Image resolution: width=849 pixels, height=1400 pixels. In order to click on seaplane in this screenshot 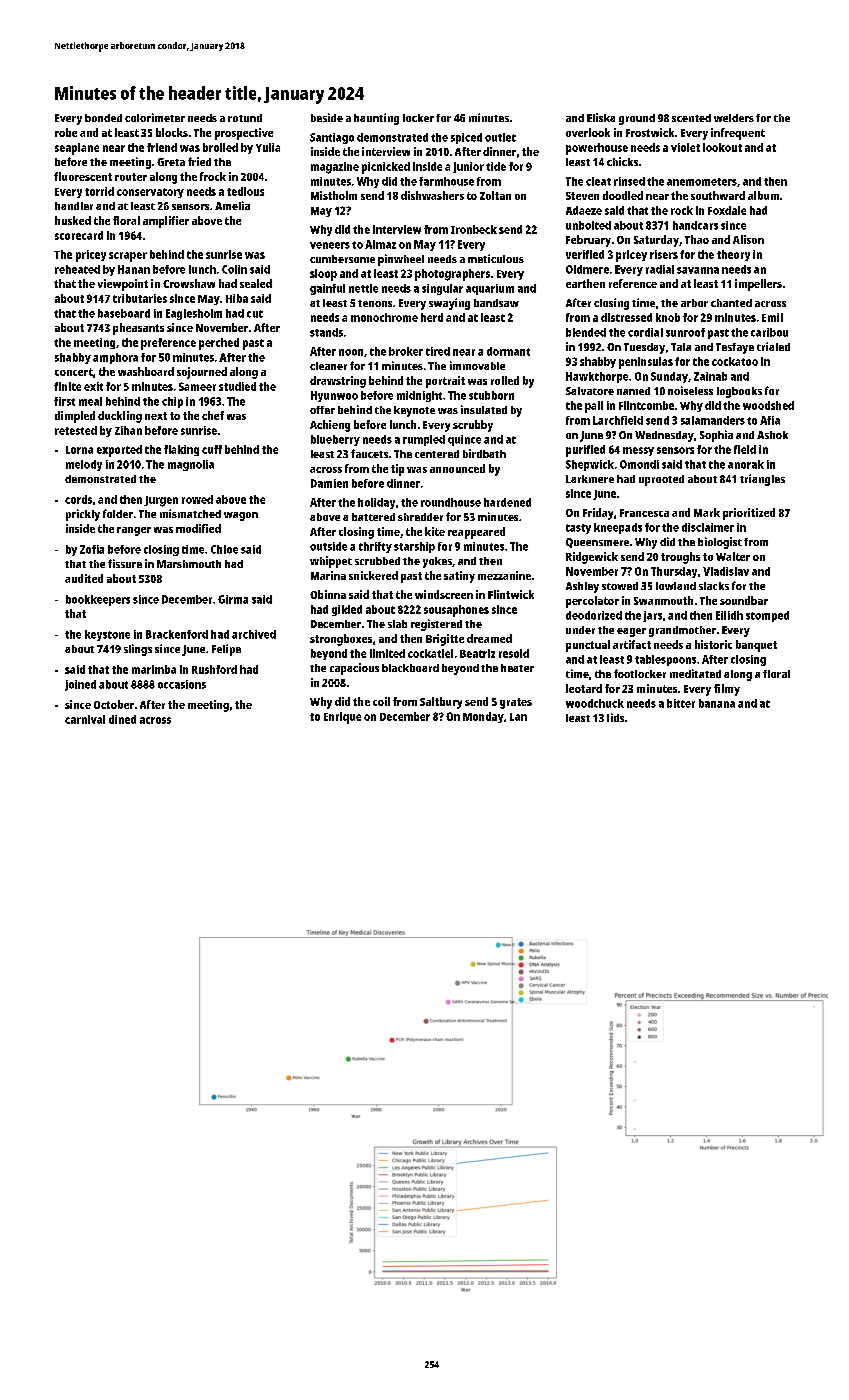, I will do `click(77, 149)`.
